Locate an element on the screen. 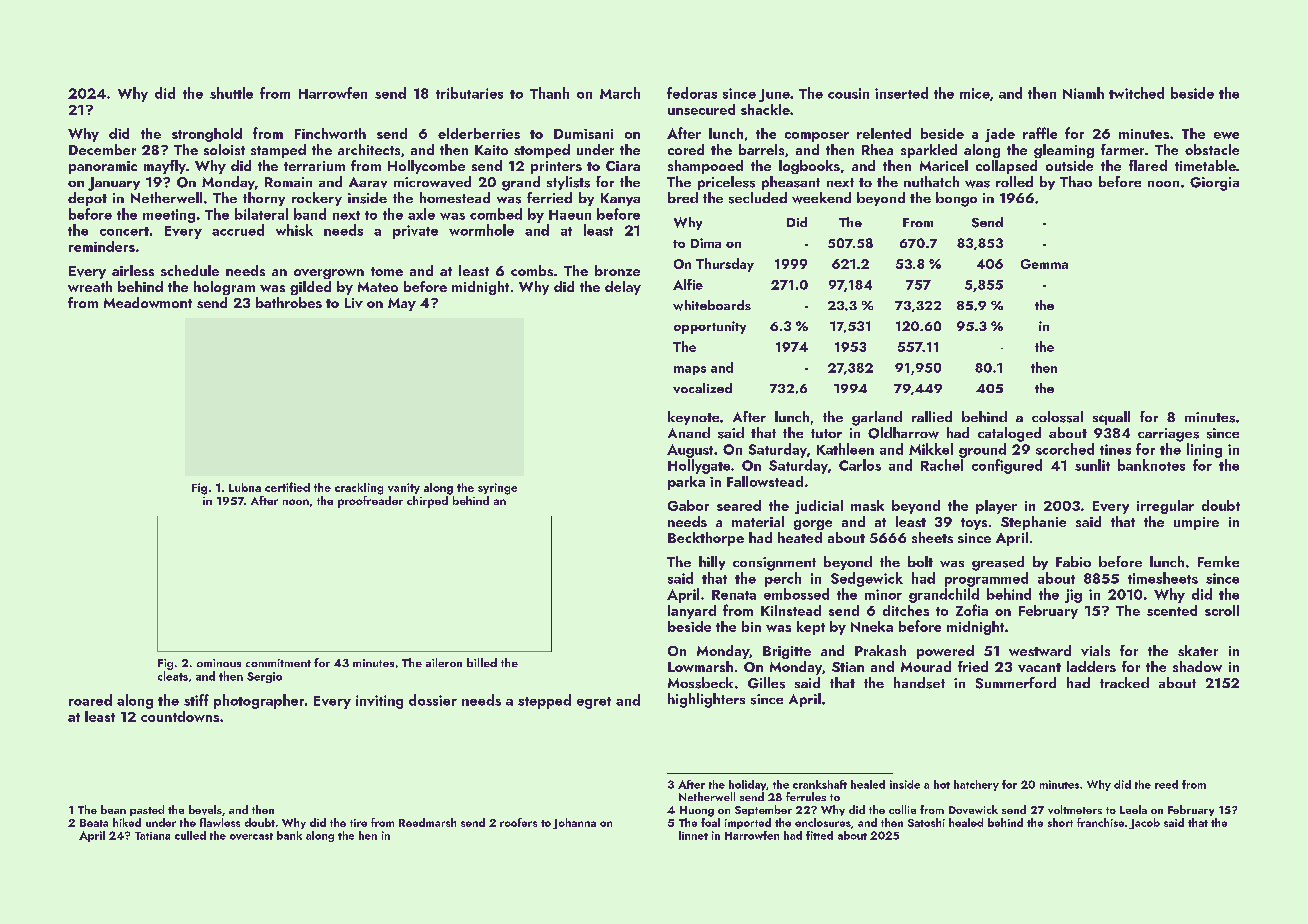 The height and width of the screenshot is (924, 1308). irregular is located at coordinates (1165, 507).
